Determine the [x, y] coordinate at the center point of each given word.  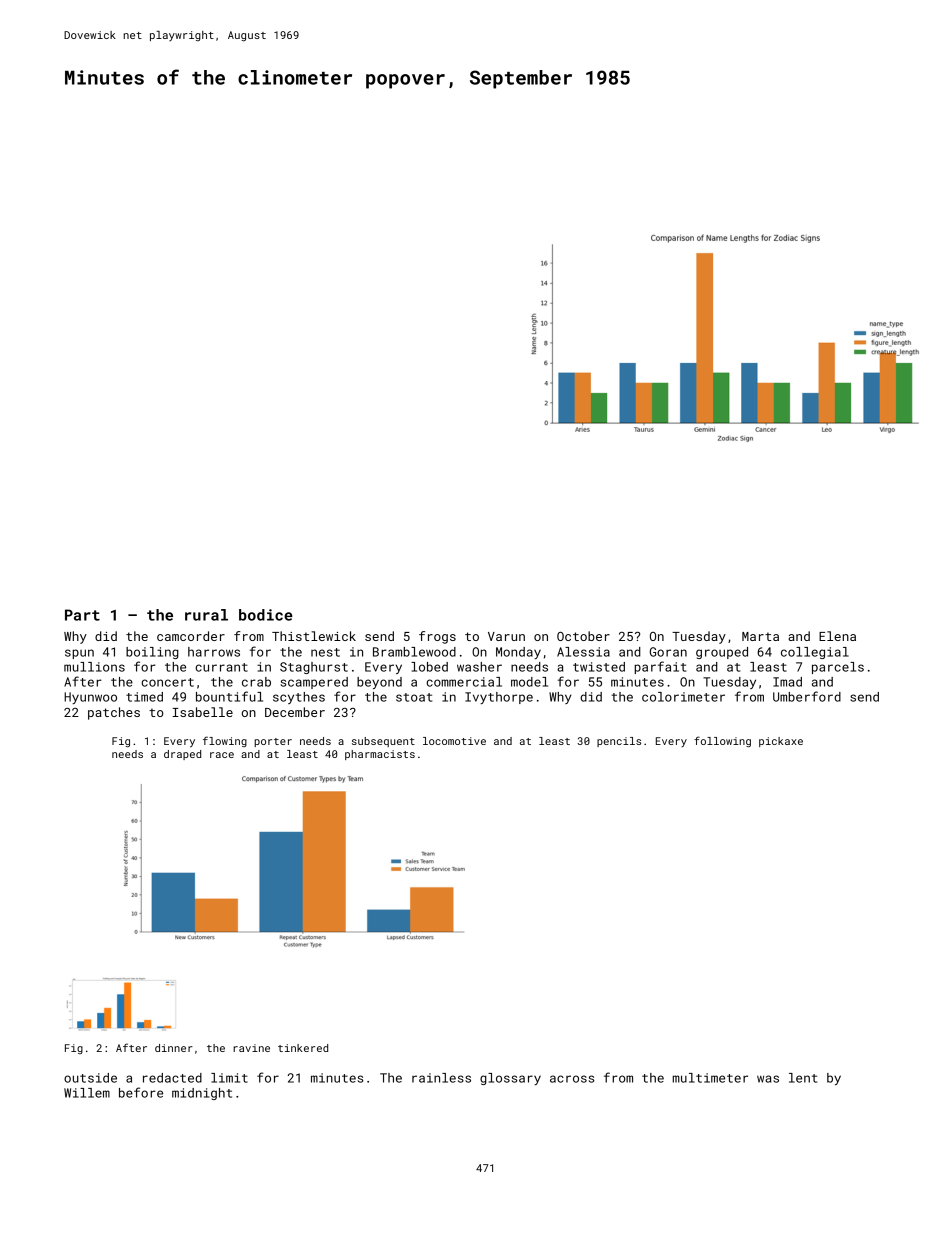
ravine [251, 1048]
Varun [506, 636]
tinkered [303, 1048]
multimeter [710, 1078]
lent [803, 1078]
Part [82, 615]
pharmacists [380, 755]
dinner [174, 1048]
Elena [837, 636]
